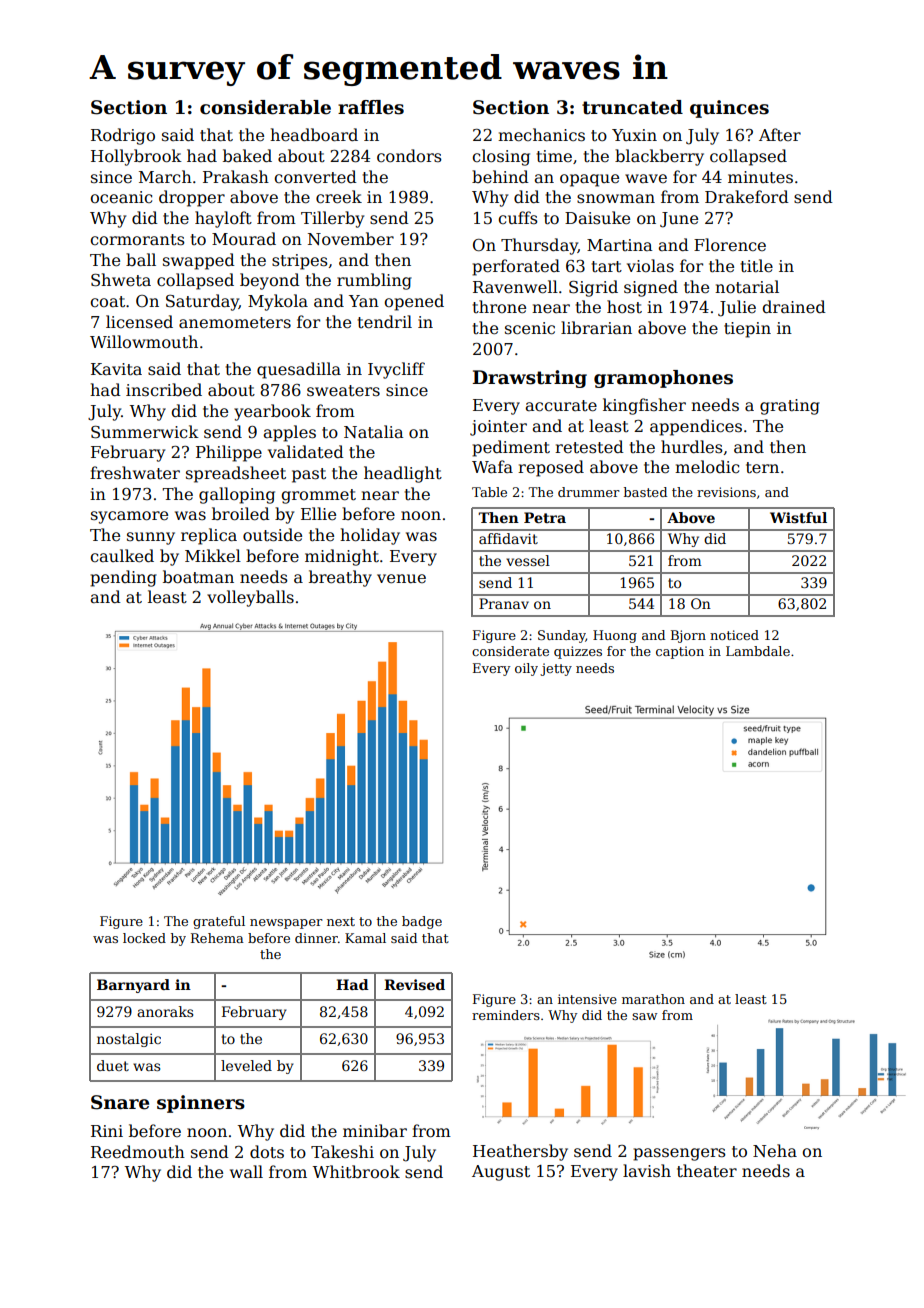 The width and height of the screenshot is (924, 1308). Describe the element at coordinates (730, 244) in the screenshot. I see `Florence` at that location.
